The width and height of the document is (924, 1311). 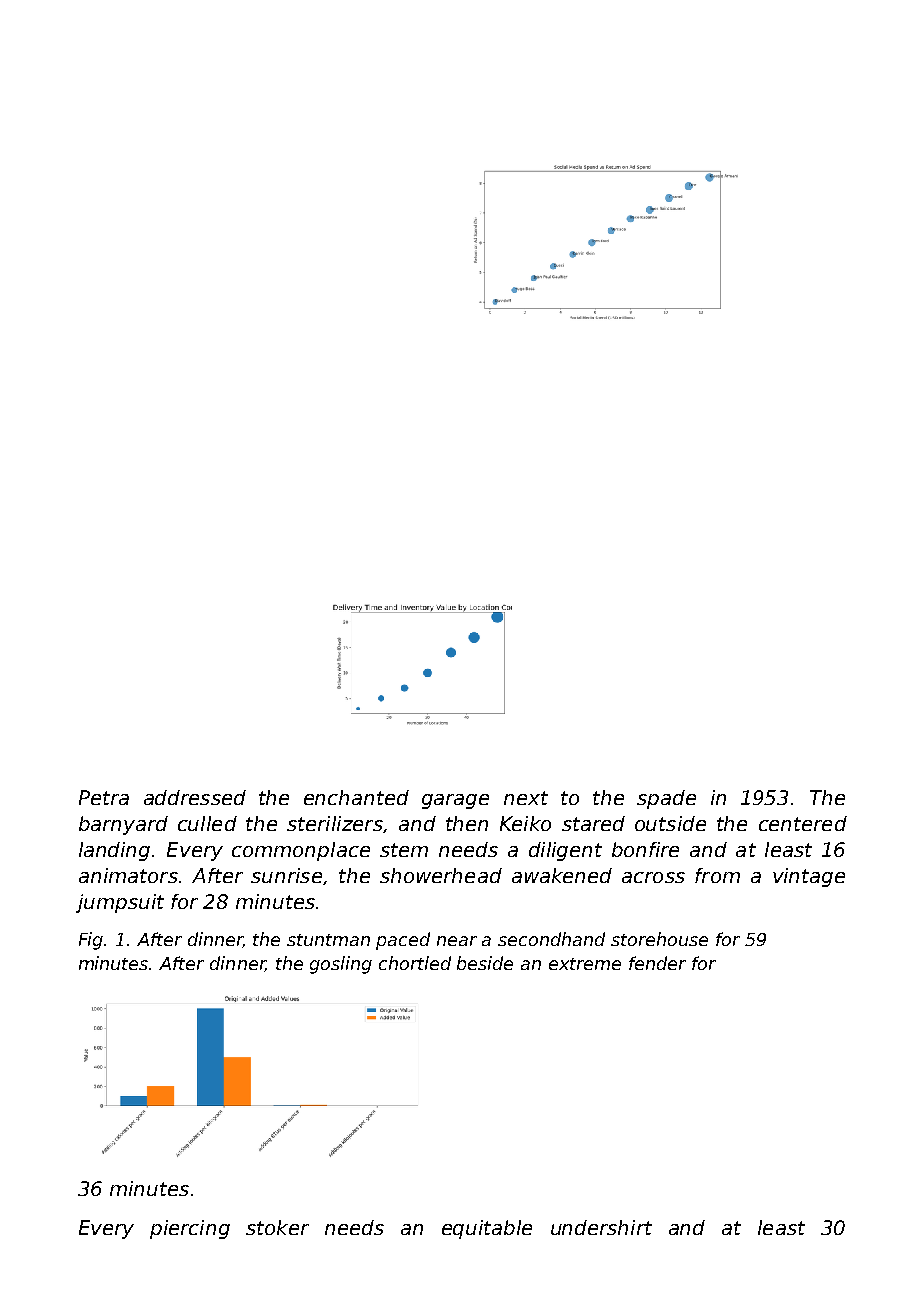 What do you see at coordinates (415, 963) in the document?
I see `chortled` at bounding box center [415, 963].
